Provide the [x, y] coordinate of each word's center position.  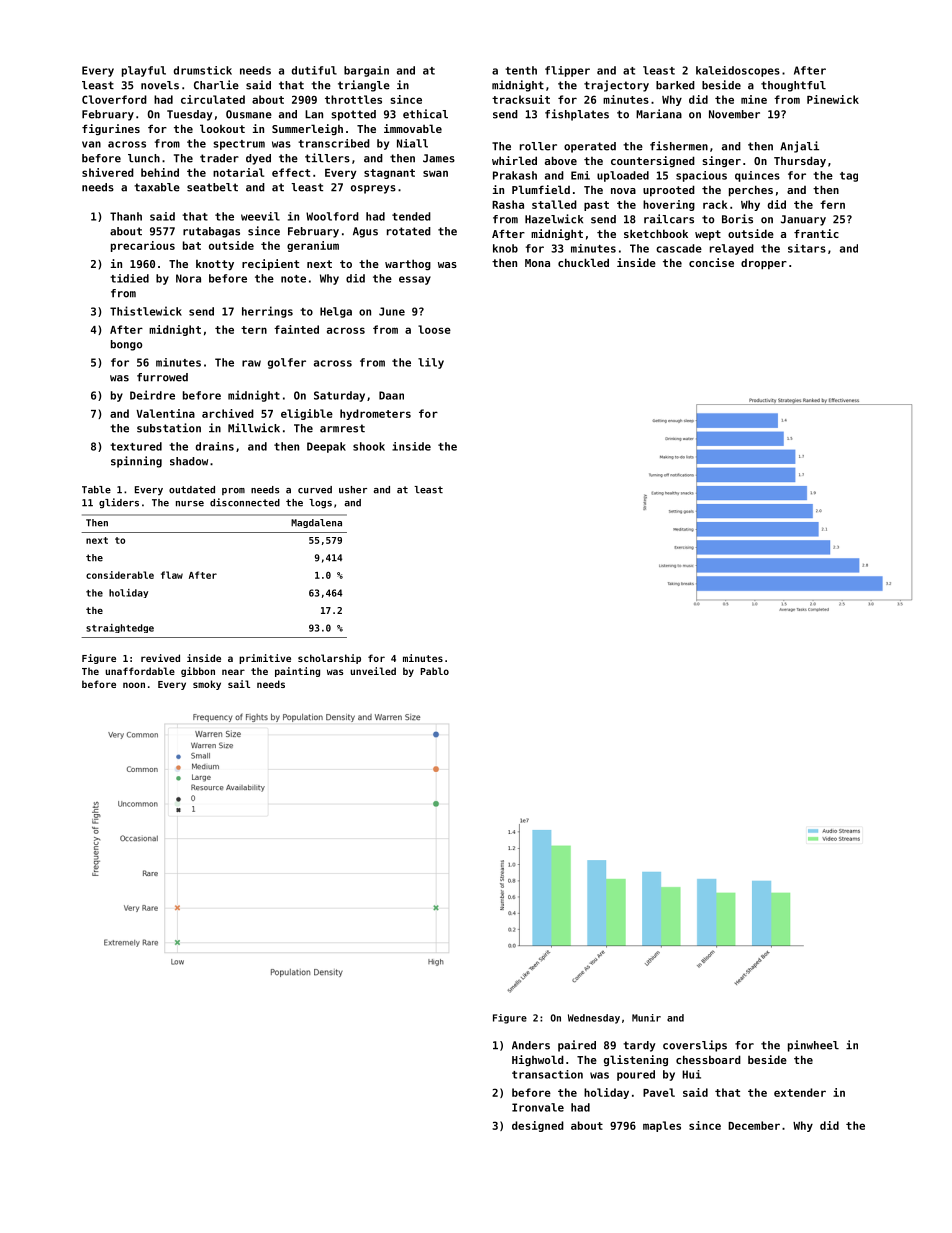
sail [239, 684]
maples [662, 1126]
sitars [807, 248]
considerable [120, 575]
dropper [764, 264]
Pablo [435, 671]
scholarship [329, 659]
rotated [409, 231]
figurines [111, 129]
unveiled [373, 671]
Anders [531, 1045]
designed [538, 1126]
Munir [646, 1018]
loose [434, 329]
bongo [126, 345]
